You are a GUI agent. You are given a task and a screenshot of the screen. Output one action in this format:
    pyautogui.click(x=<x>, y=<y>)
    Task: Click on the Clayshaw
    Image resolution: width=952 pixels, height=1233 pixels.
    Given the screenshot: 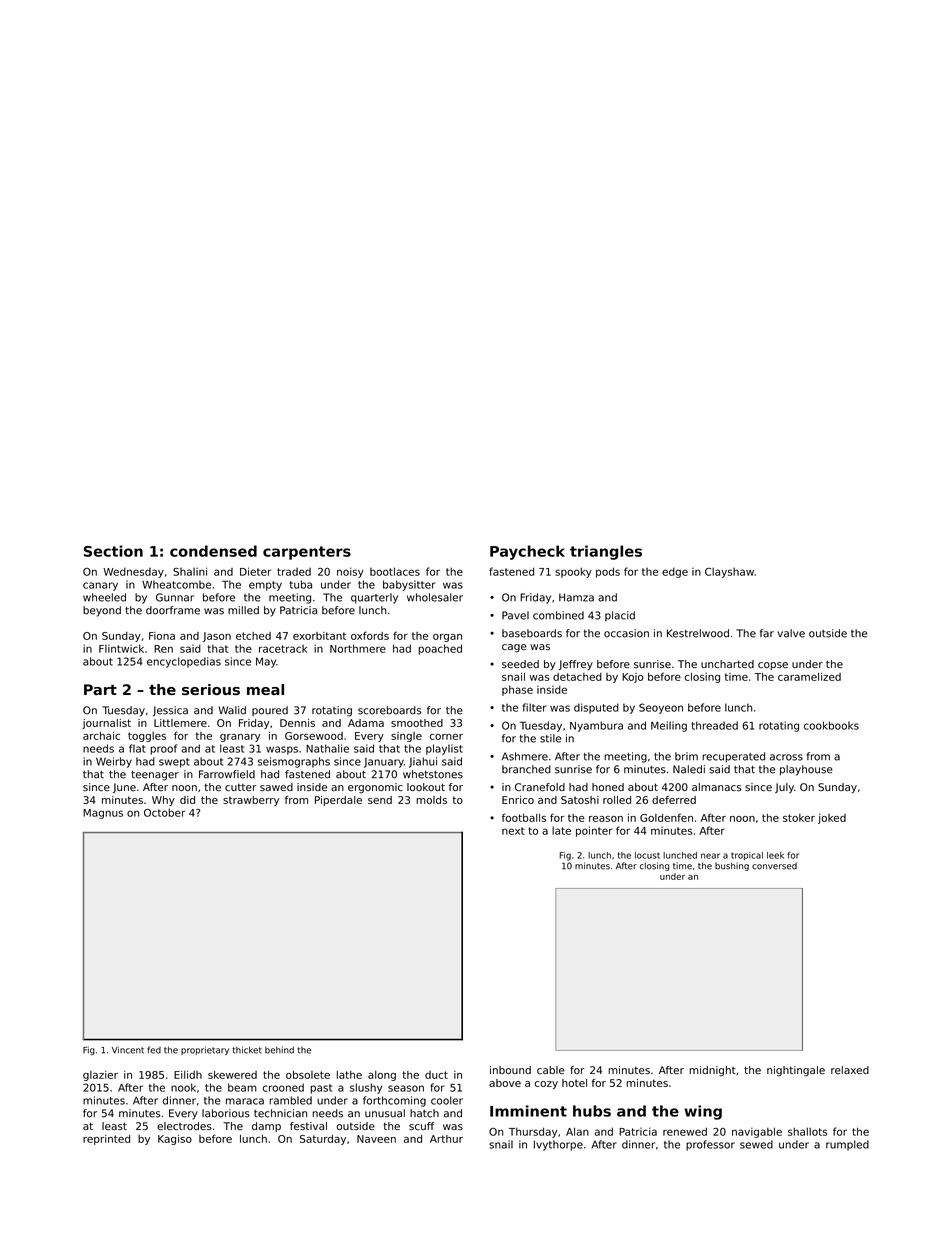 What is the action you would take?
    pyautogui.click(x=729, y=572)
